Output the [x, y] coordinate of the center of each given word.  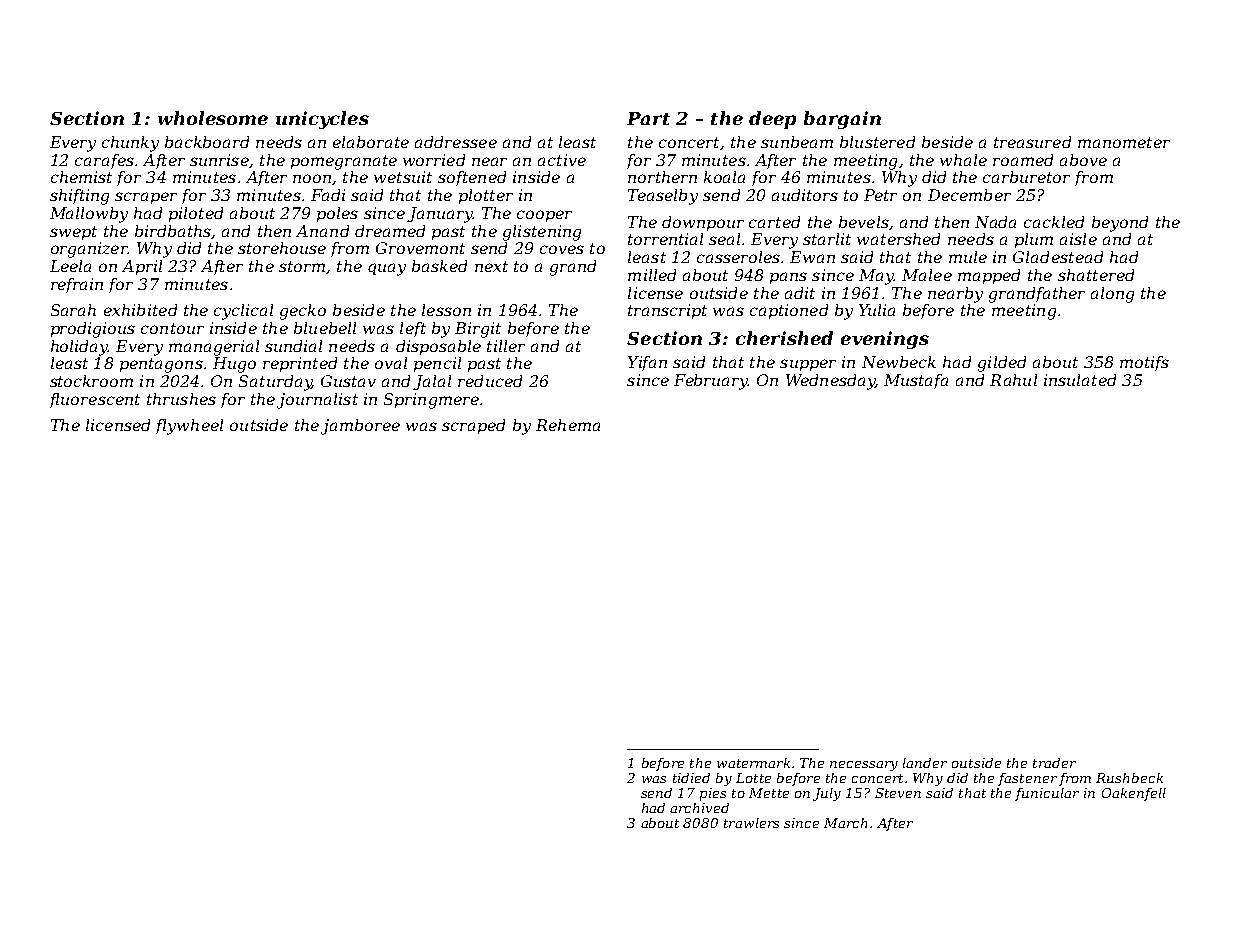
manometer [1124, 142]
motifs [1144, 363]
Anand [322, 231]
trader [1054, 763]
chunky [130, 144]
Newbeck [899, 362]
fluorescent [95, 400]
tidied [691, 778]
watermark [753, 763]
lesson [446, 310]
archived [699, 808]
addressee [456, 142]
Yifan [647, 363]
